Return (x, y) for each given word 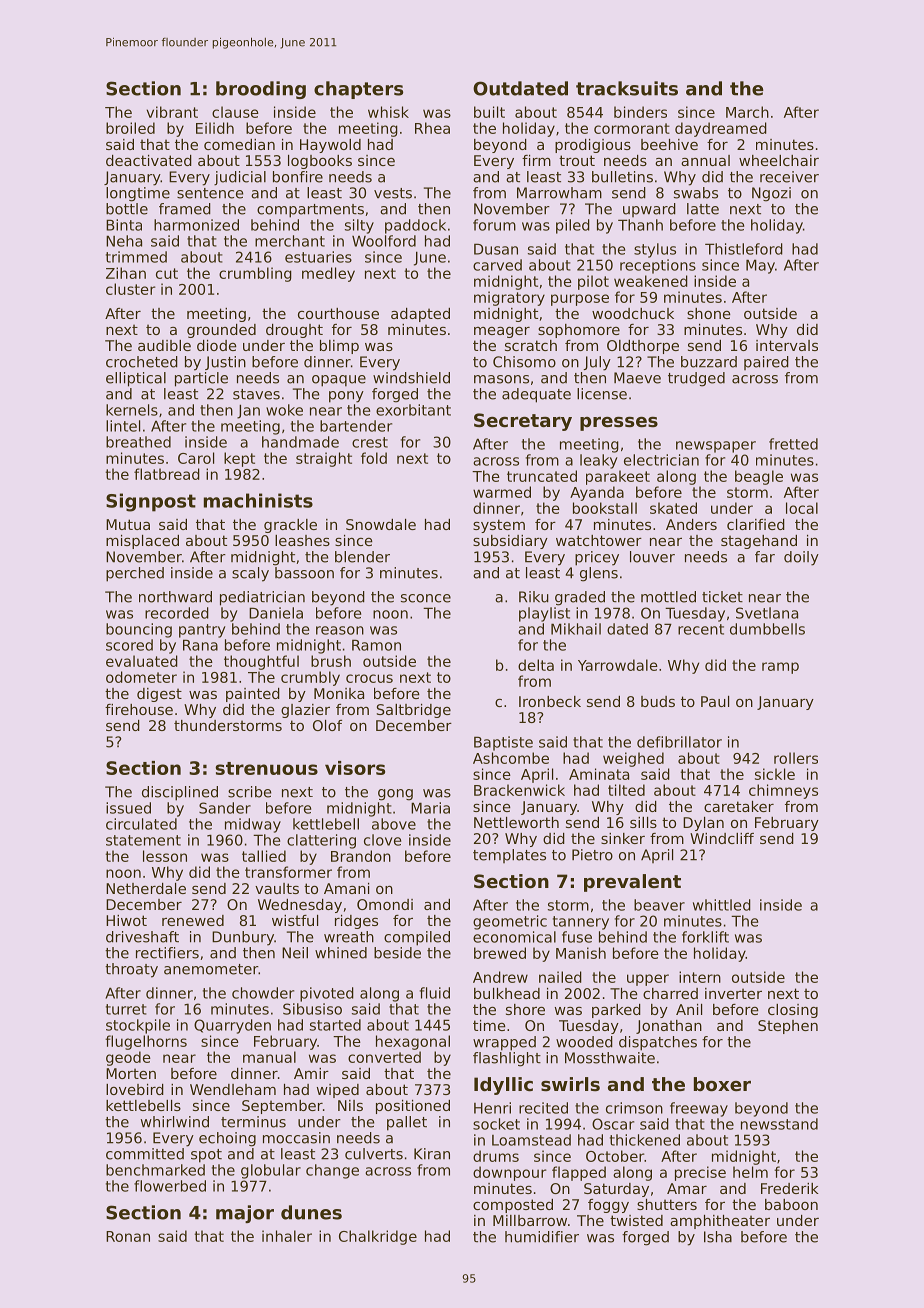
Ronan (128, 1236)
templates (509, 856)
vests (393, 193)
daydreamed (721, 129)
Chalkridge (378, 1237)
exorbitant (413, 410)
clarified (756, 524)
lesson (165, 856)
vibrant (172, 112)
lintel (123, 426)
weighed (633, 759)
